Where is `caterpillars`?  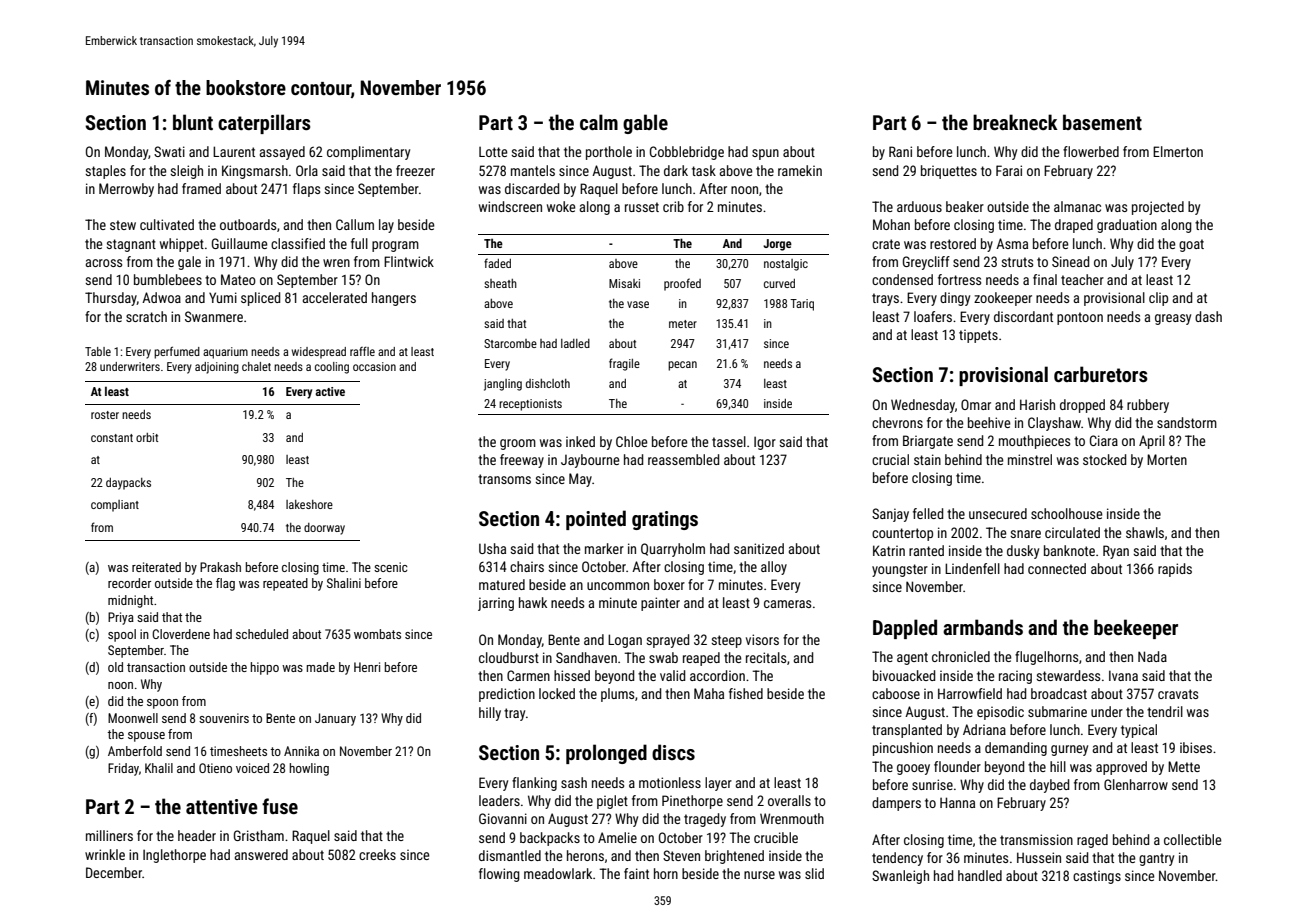
caterpillars is located at coordinates (264, 124).
